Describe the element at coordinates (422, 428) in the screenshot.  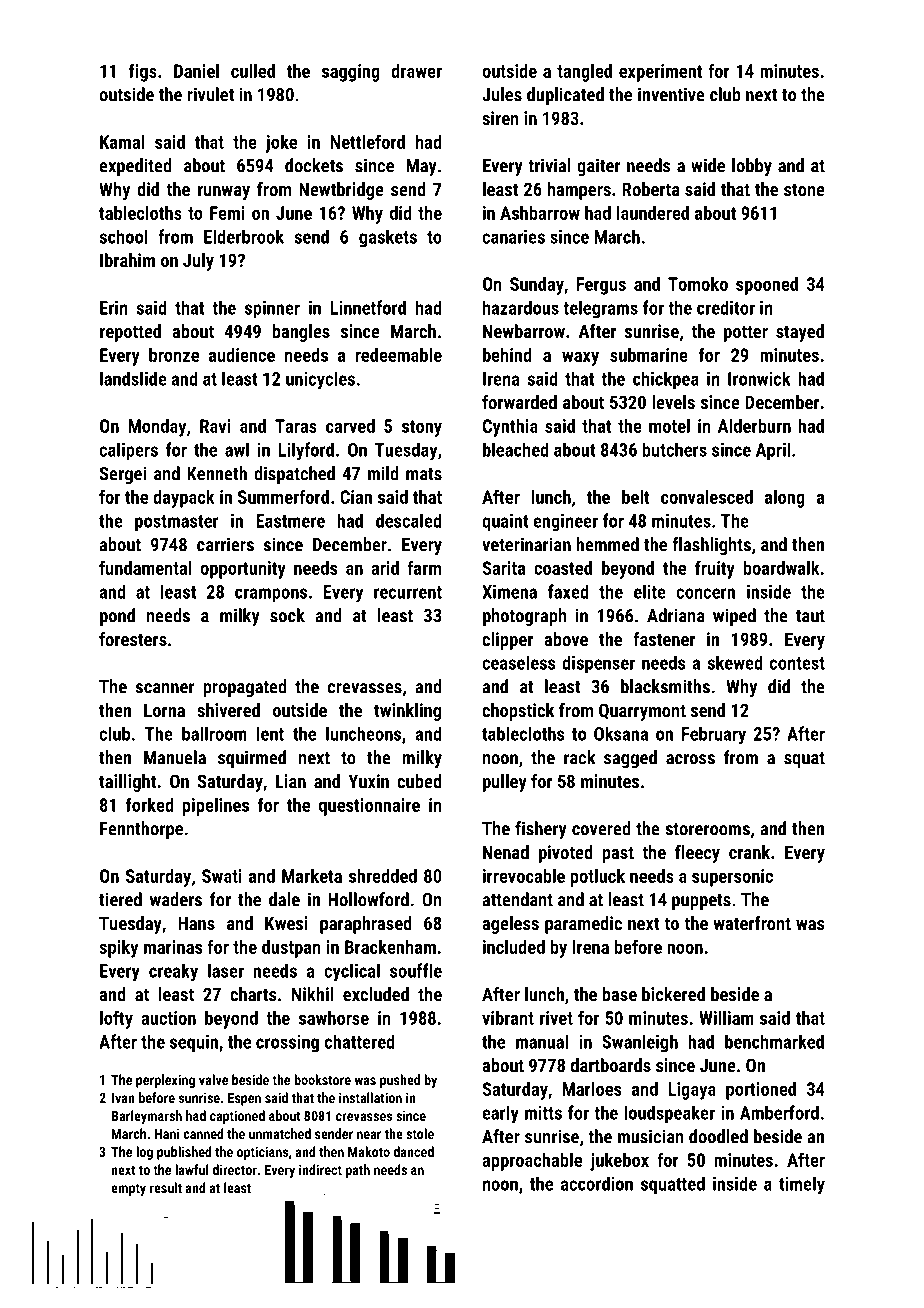
I see `stony` at that location.
